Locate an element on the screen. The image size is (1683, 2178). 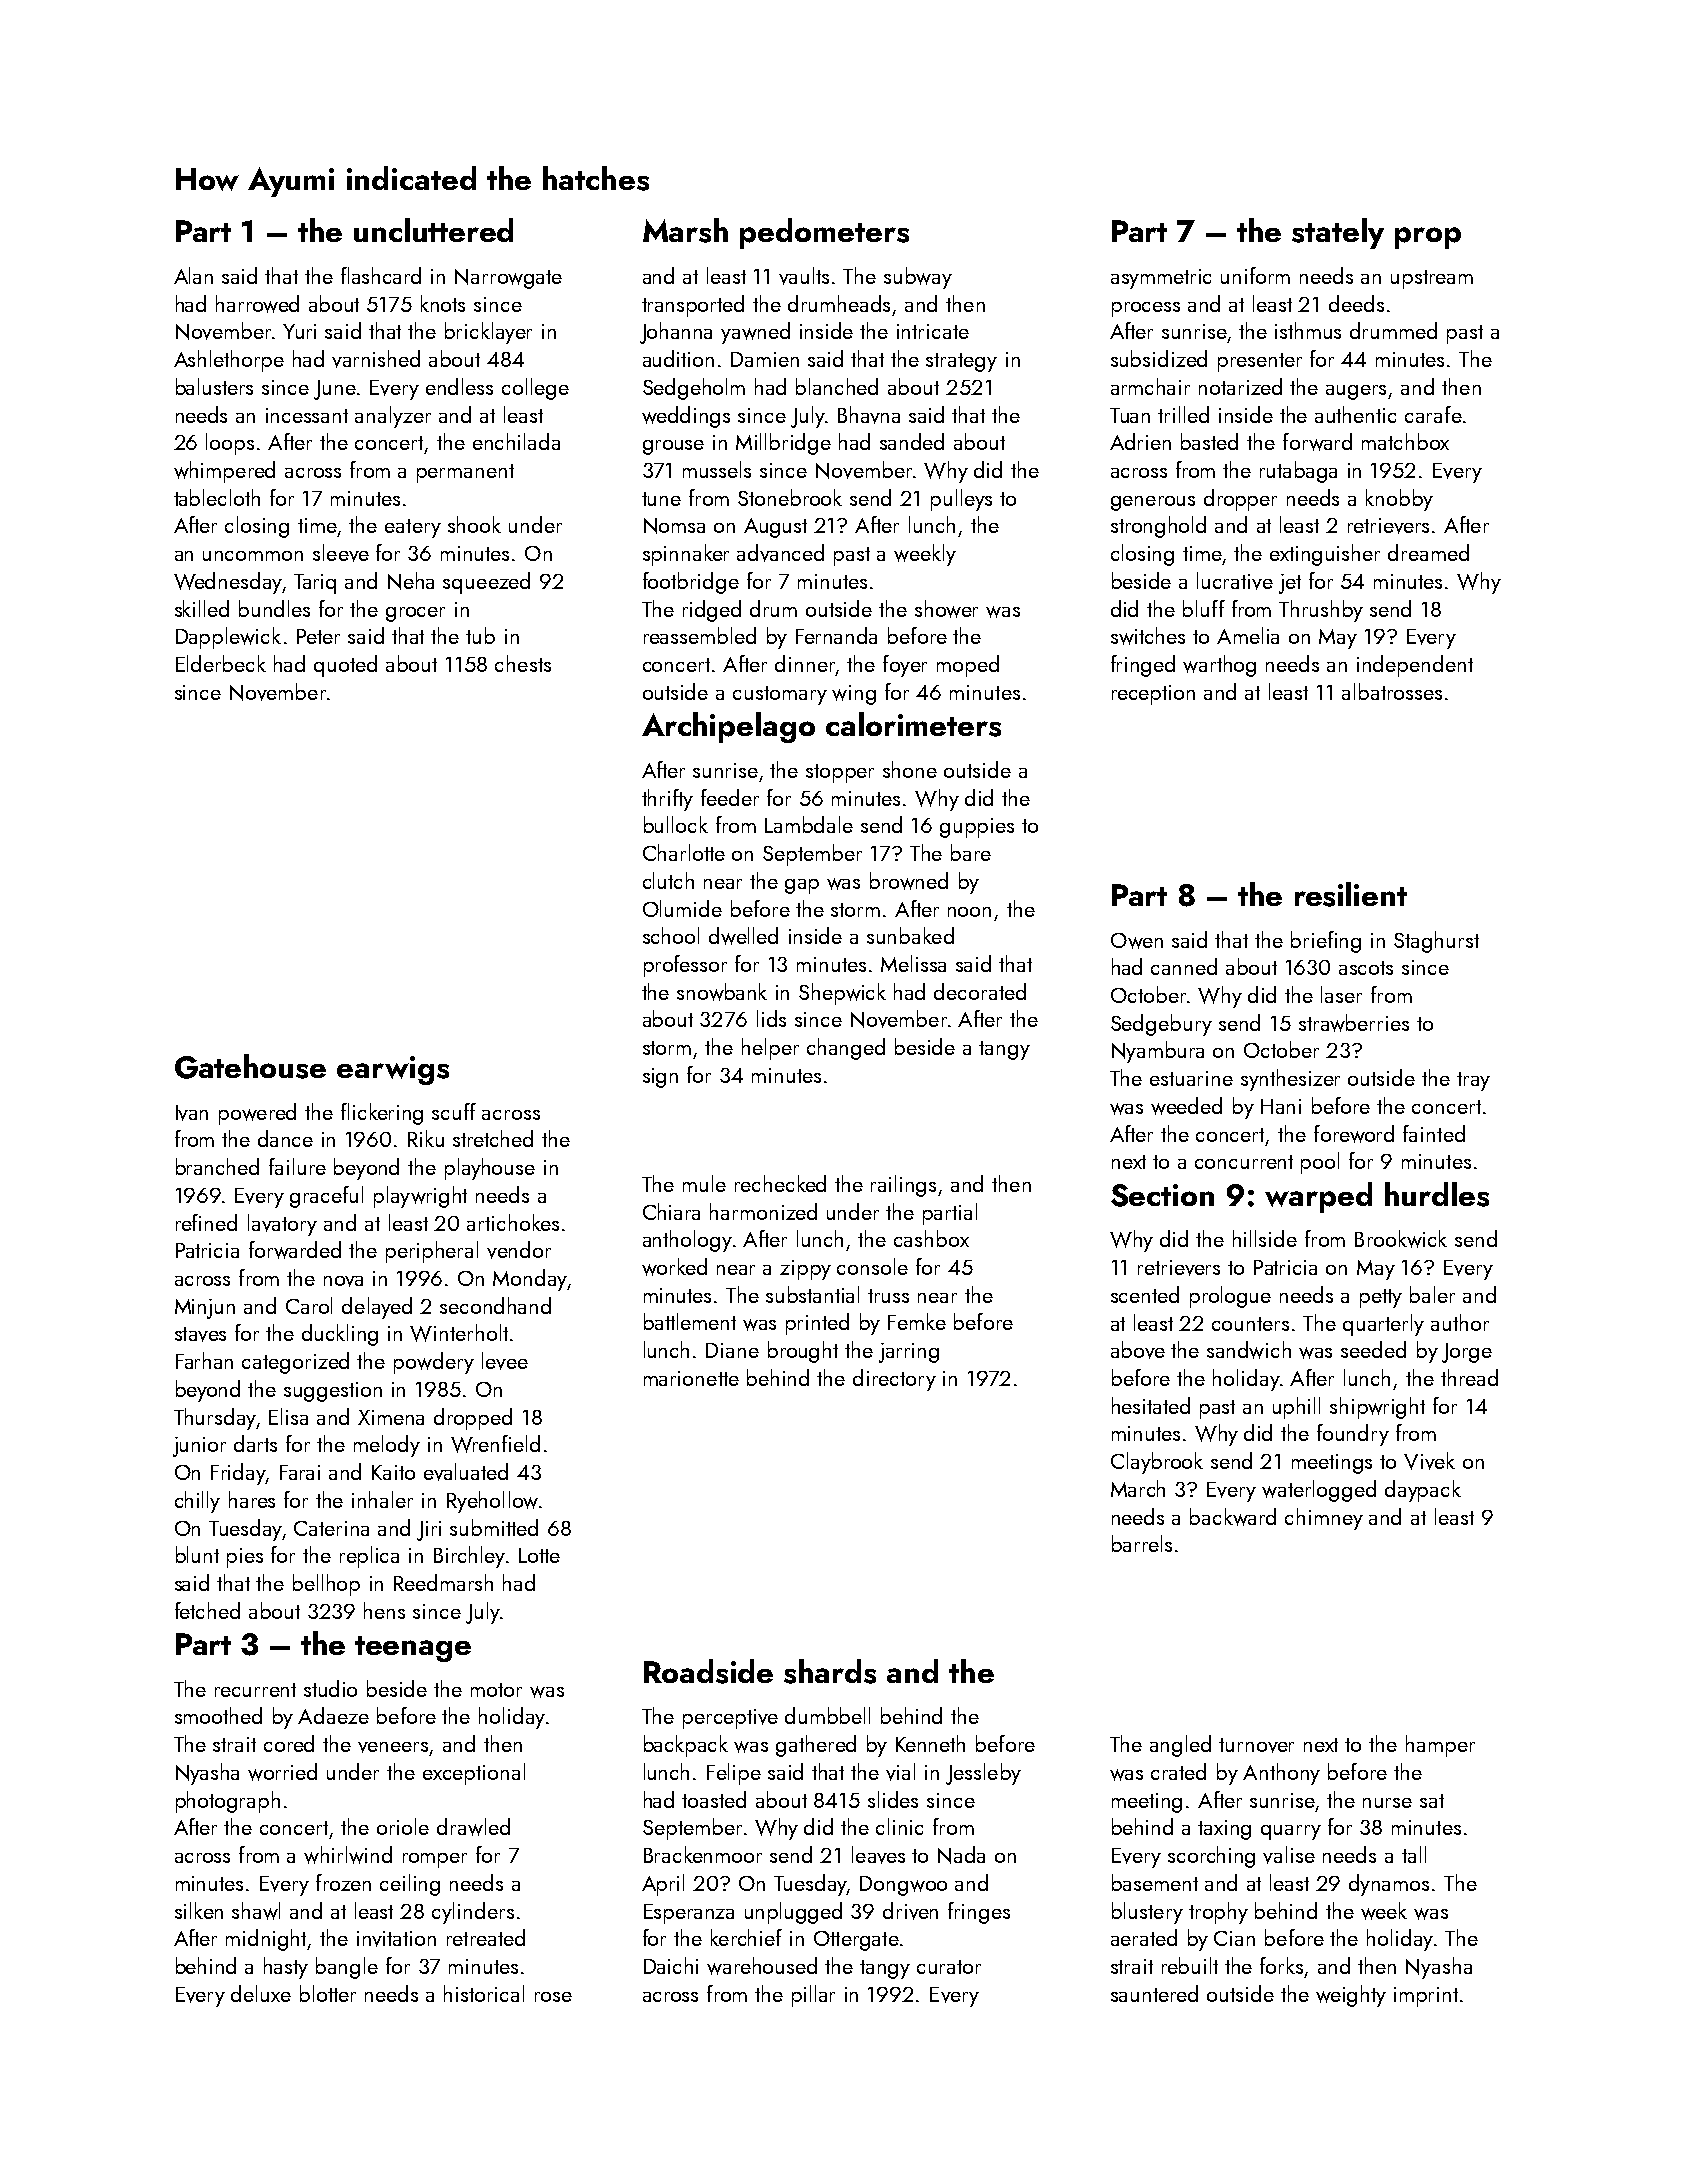
quoted is located at coordinates (345, 666).
